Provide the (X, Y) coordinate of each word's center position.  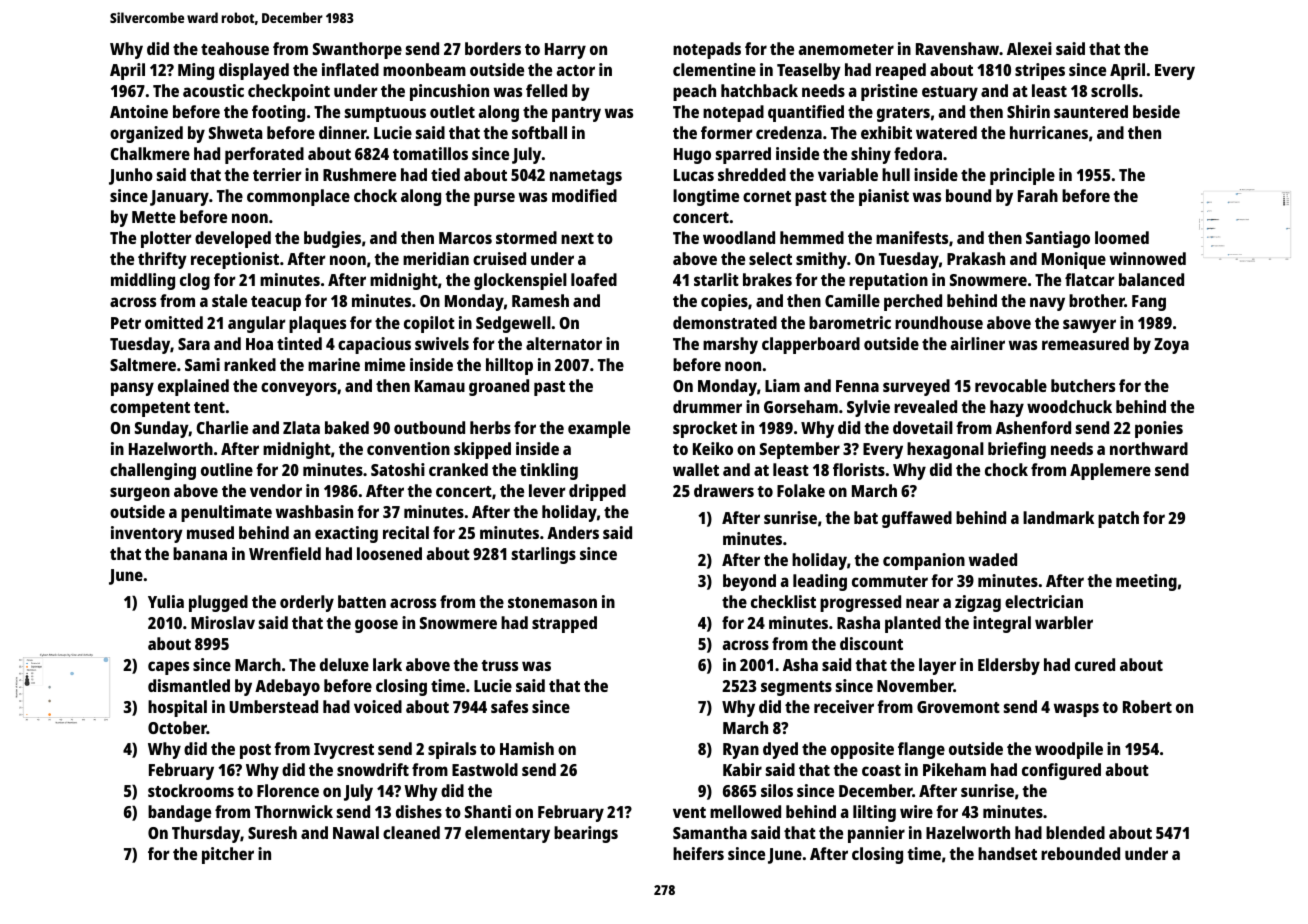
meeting (1146, 582)
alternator (564, 343)
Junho (131, 176)
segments (796, 688)
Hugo (692, 156)
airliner (977, 343)
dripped (597, 492)
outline (227, 469)
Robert (1147, 706)
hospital (177, 708)
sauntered (1091, 111)
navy (1047, 304)
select (770, 258)
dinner (343, 132)
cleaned (411, 832)
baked (347, 427)
